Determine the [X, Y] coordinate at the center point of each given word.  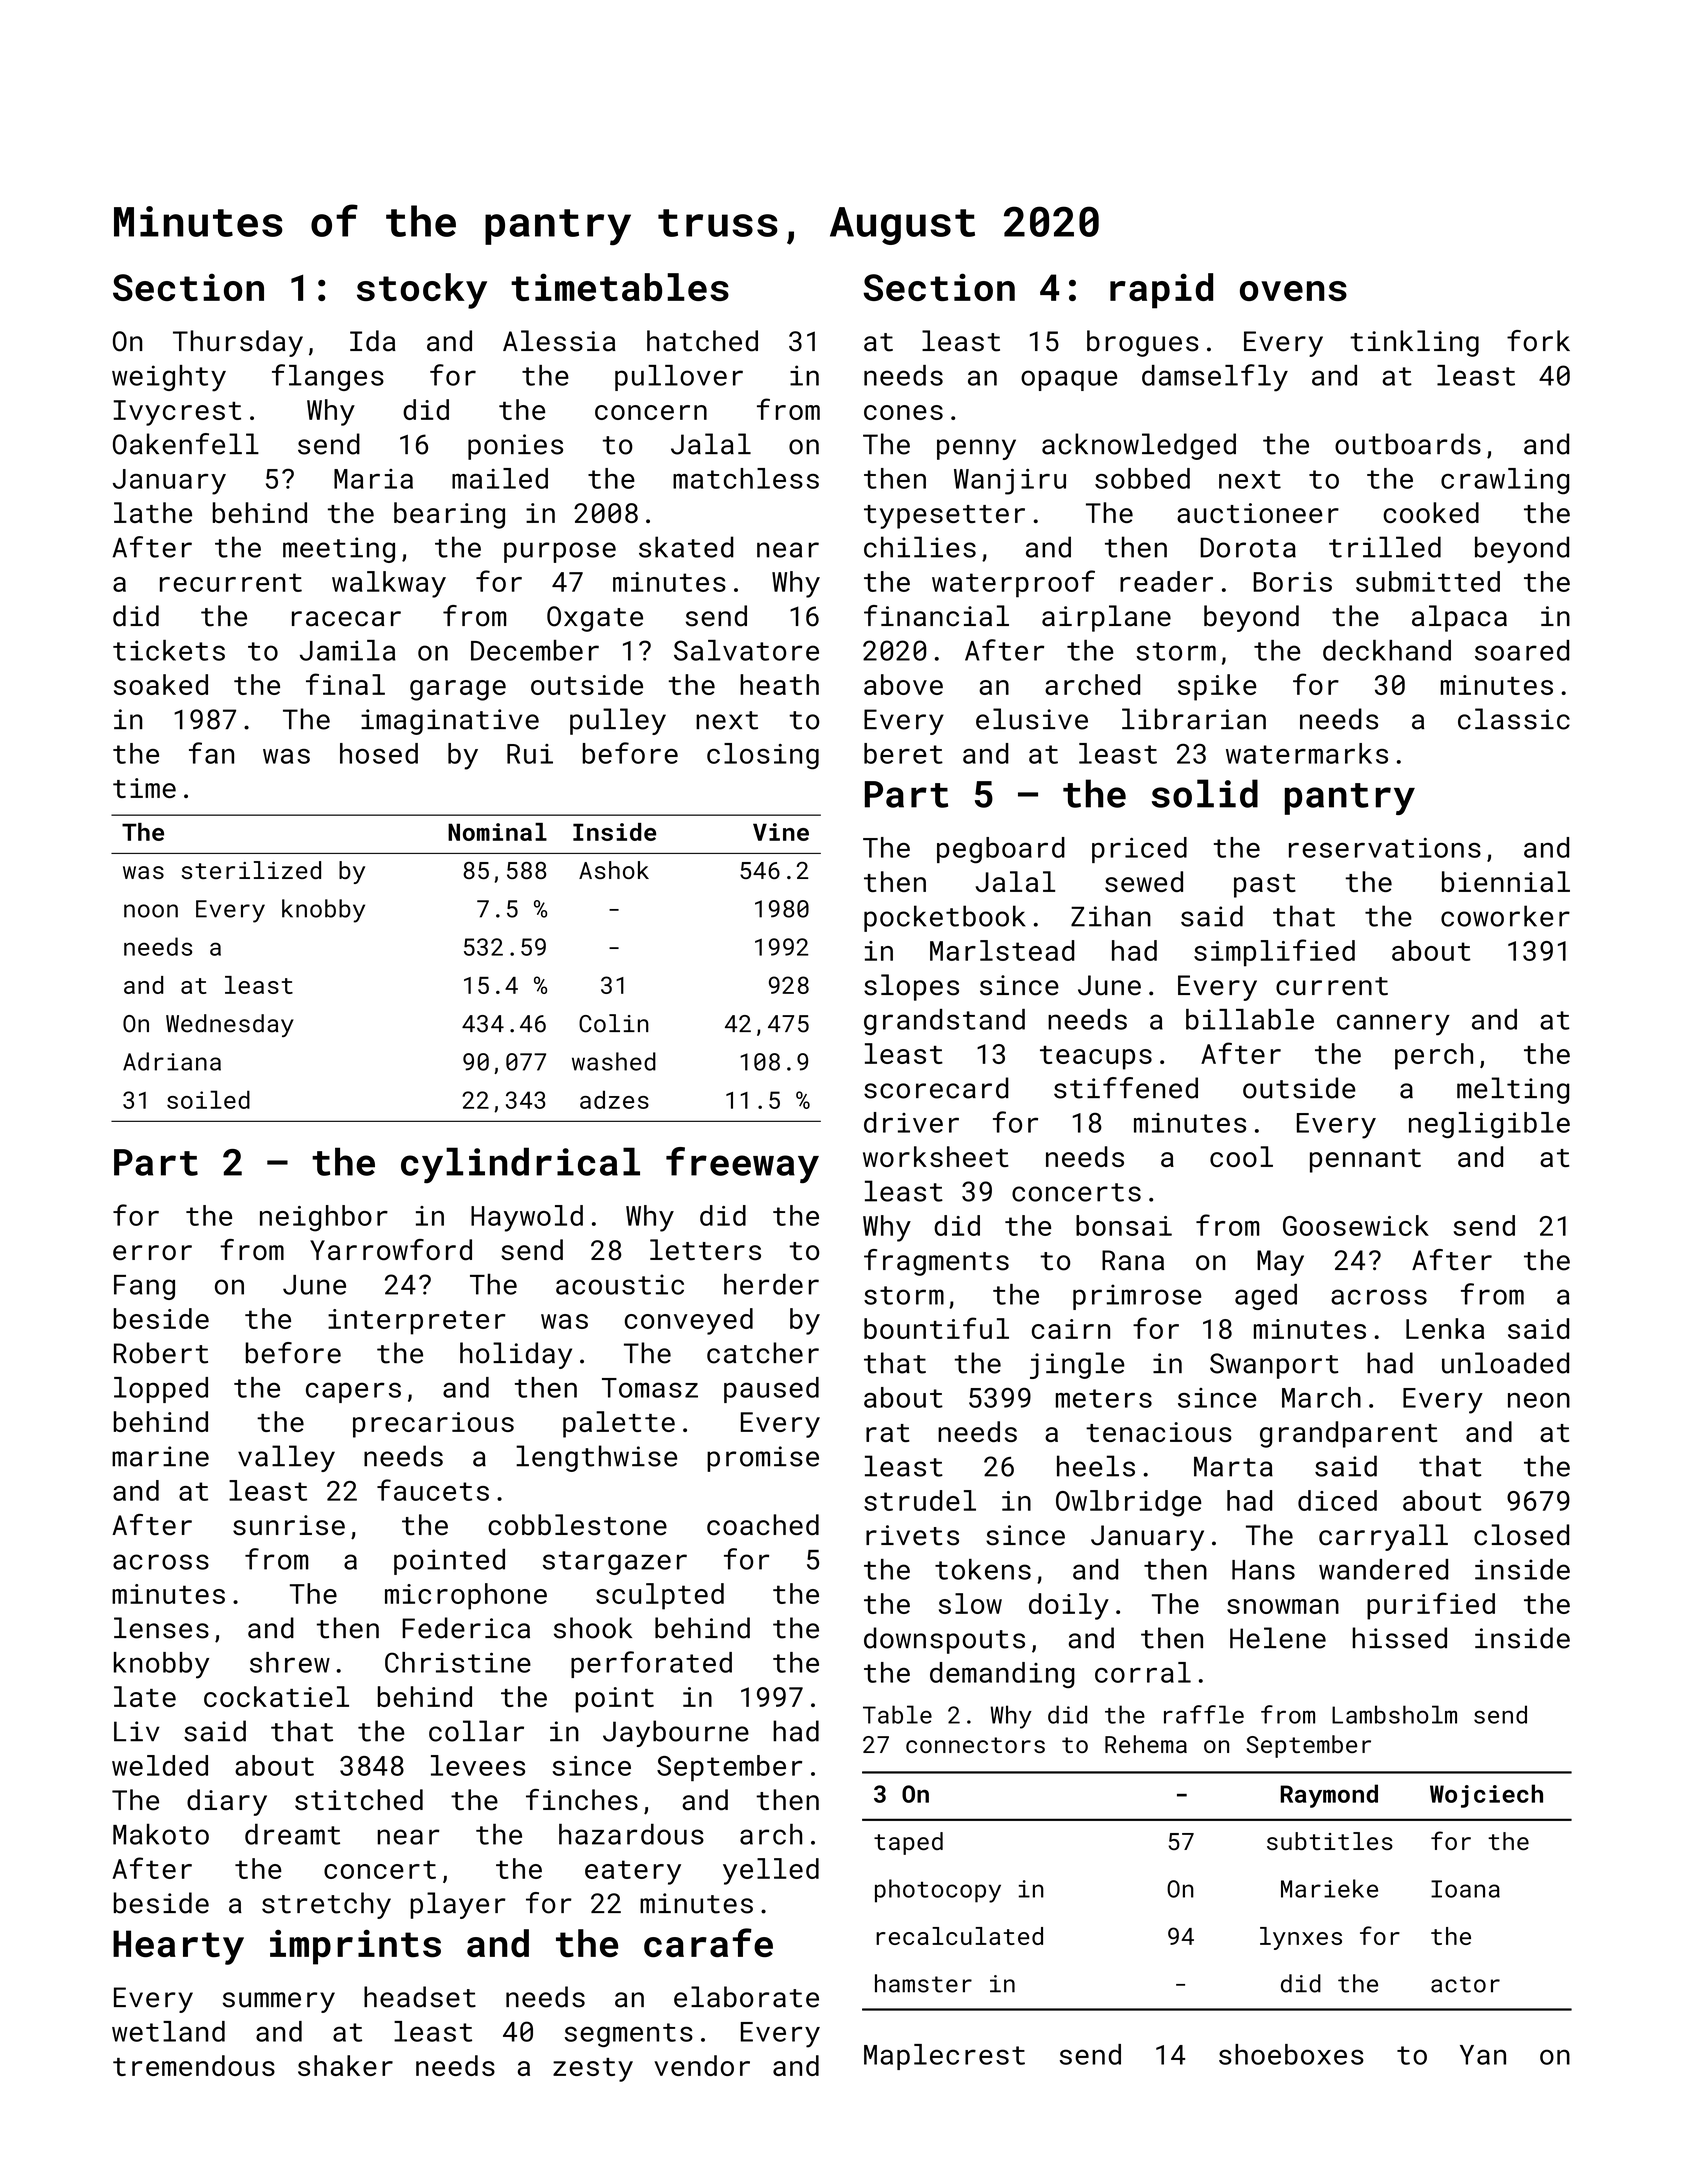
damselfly [1215, 378]
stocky [422, 291]
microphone [466, 1596]
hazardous [631, 1834]
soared [1522, 650]
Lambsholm [1394, 1714]
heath [779, 684]
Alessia [559, 341]
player [458, 1905]
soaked [161, 684]
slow [970, 1603]
